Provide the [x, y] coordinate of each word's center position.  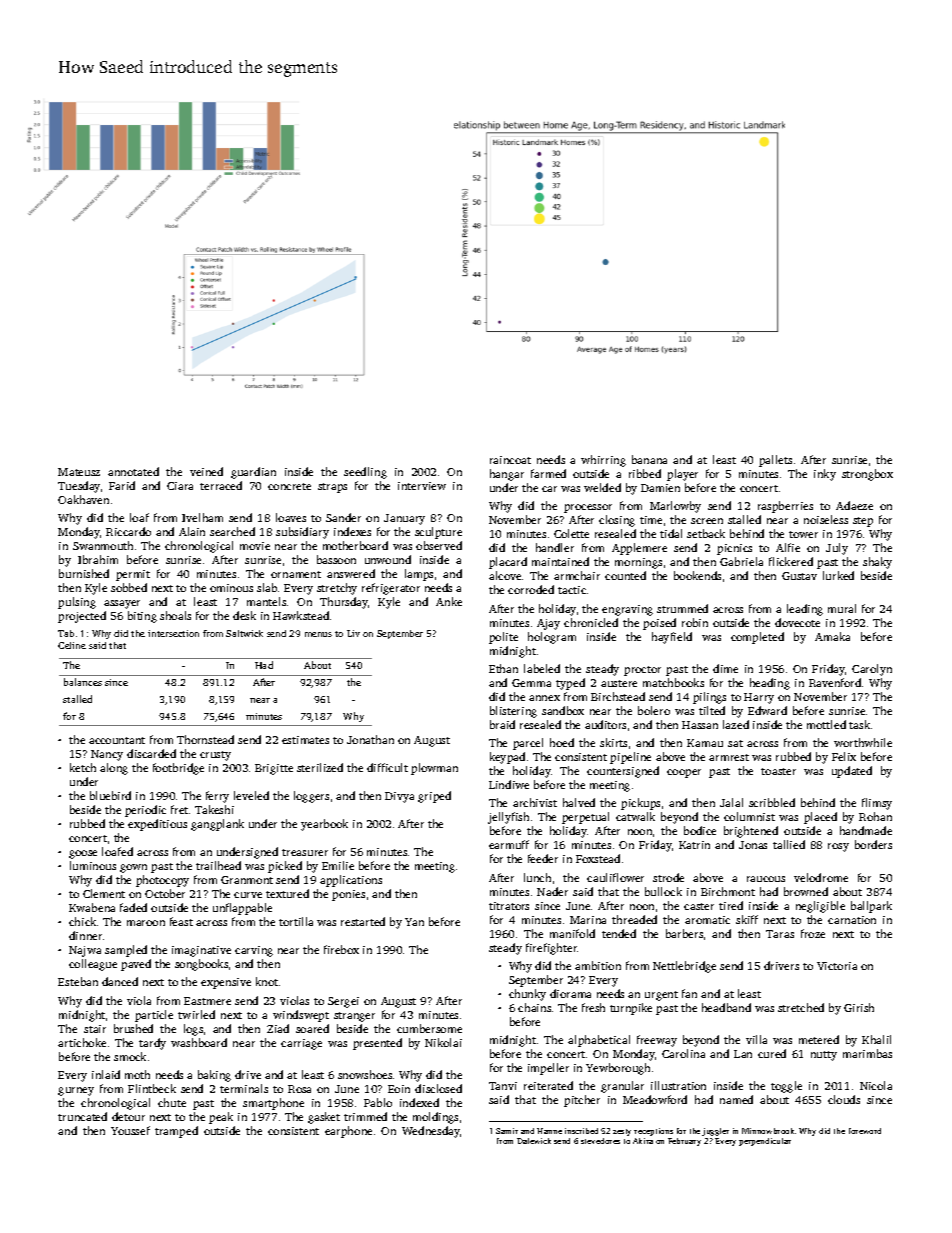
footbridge [178, 769]
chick [82, 921]
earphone [348, 1132]
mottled [826, 724]
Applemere [639, 549]
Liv [353, 633]
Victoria [837, 966]
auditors [605, 724]
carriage [301, 1044]
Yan [414, 922]
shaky [877, 563]
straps [332, 488]
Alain [192, 531]
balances [83, 682]
